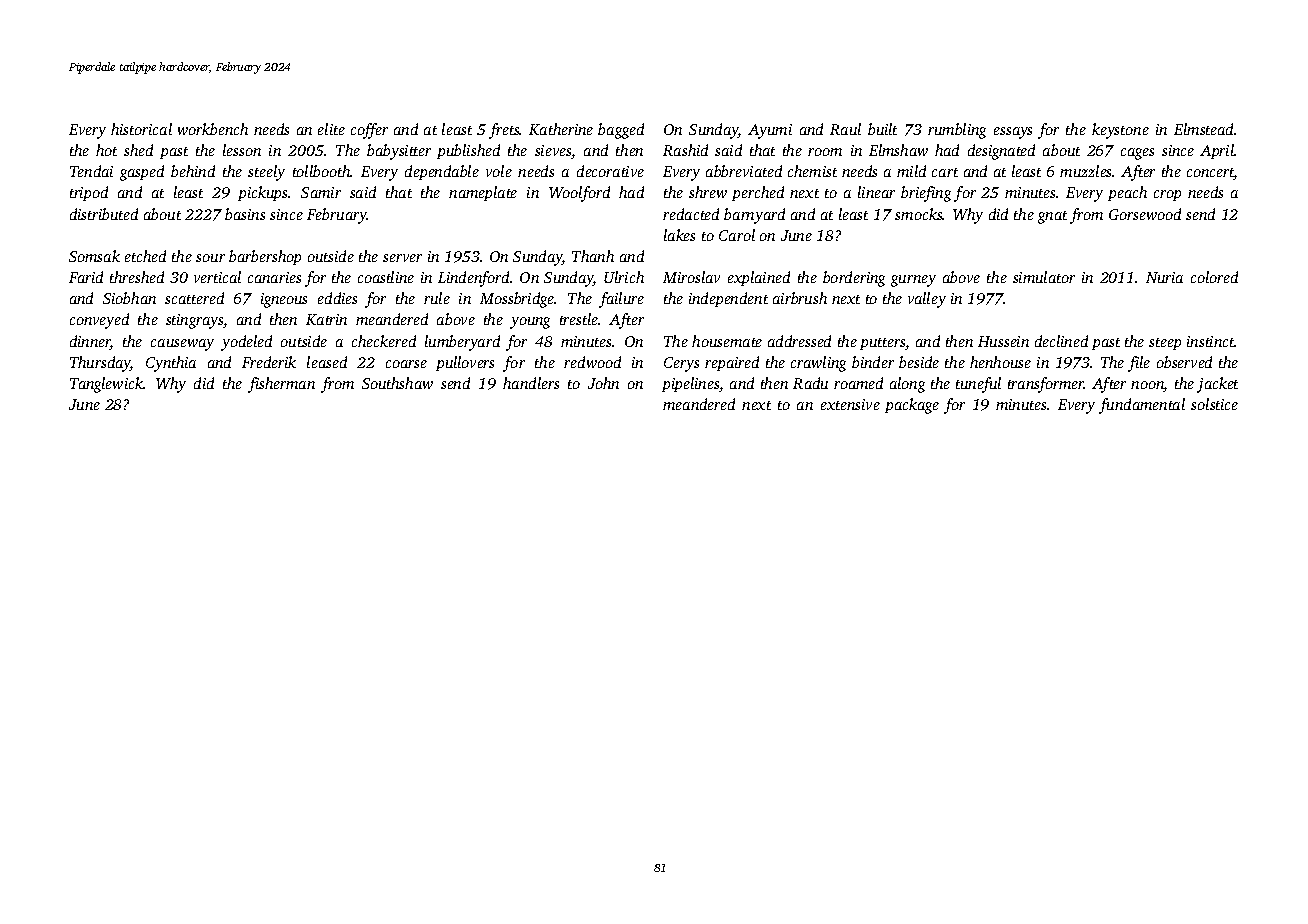 The height and width of the document is (924, 1308). Describe the element at coordinates (561, 129) in the document. I see `Katherine` at that location.
